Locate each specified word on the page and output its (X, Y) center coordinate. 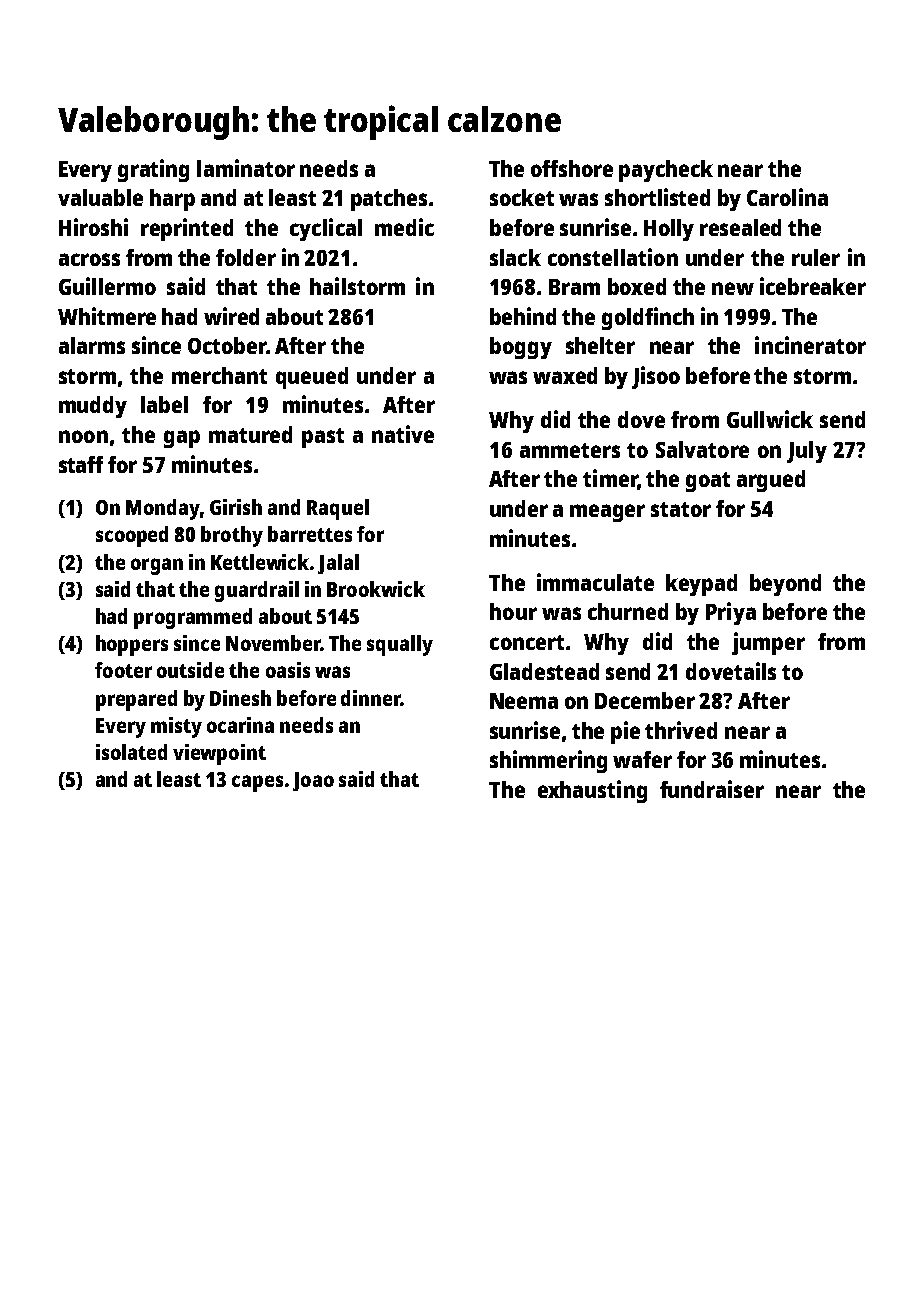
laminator (246, 168)
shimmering (548, 761)
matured (250, 434)
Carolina (787, 197)
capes (257, 783)
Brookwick (376, 589)
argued (771, 481)
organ (157, 566)
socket (522, 197)
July (807, 452)
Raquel (338, 509)
